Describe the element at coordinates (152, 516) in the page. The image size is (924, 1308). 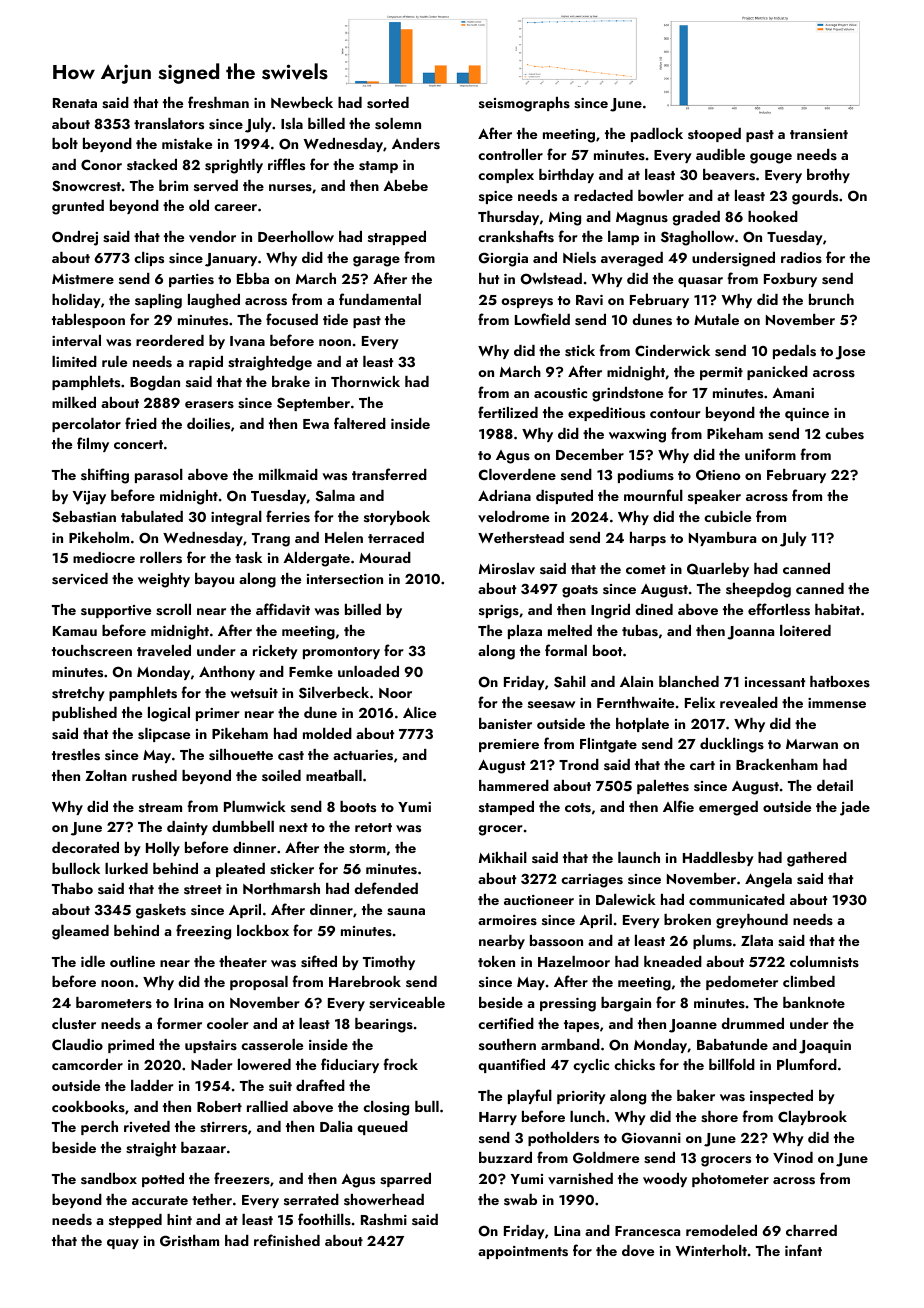
I see `tabulated` at that location.
